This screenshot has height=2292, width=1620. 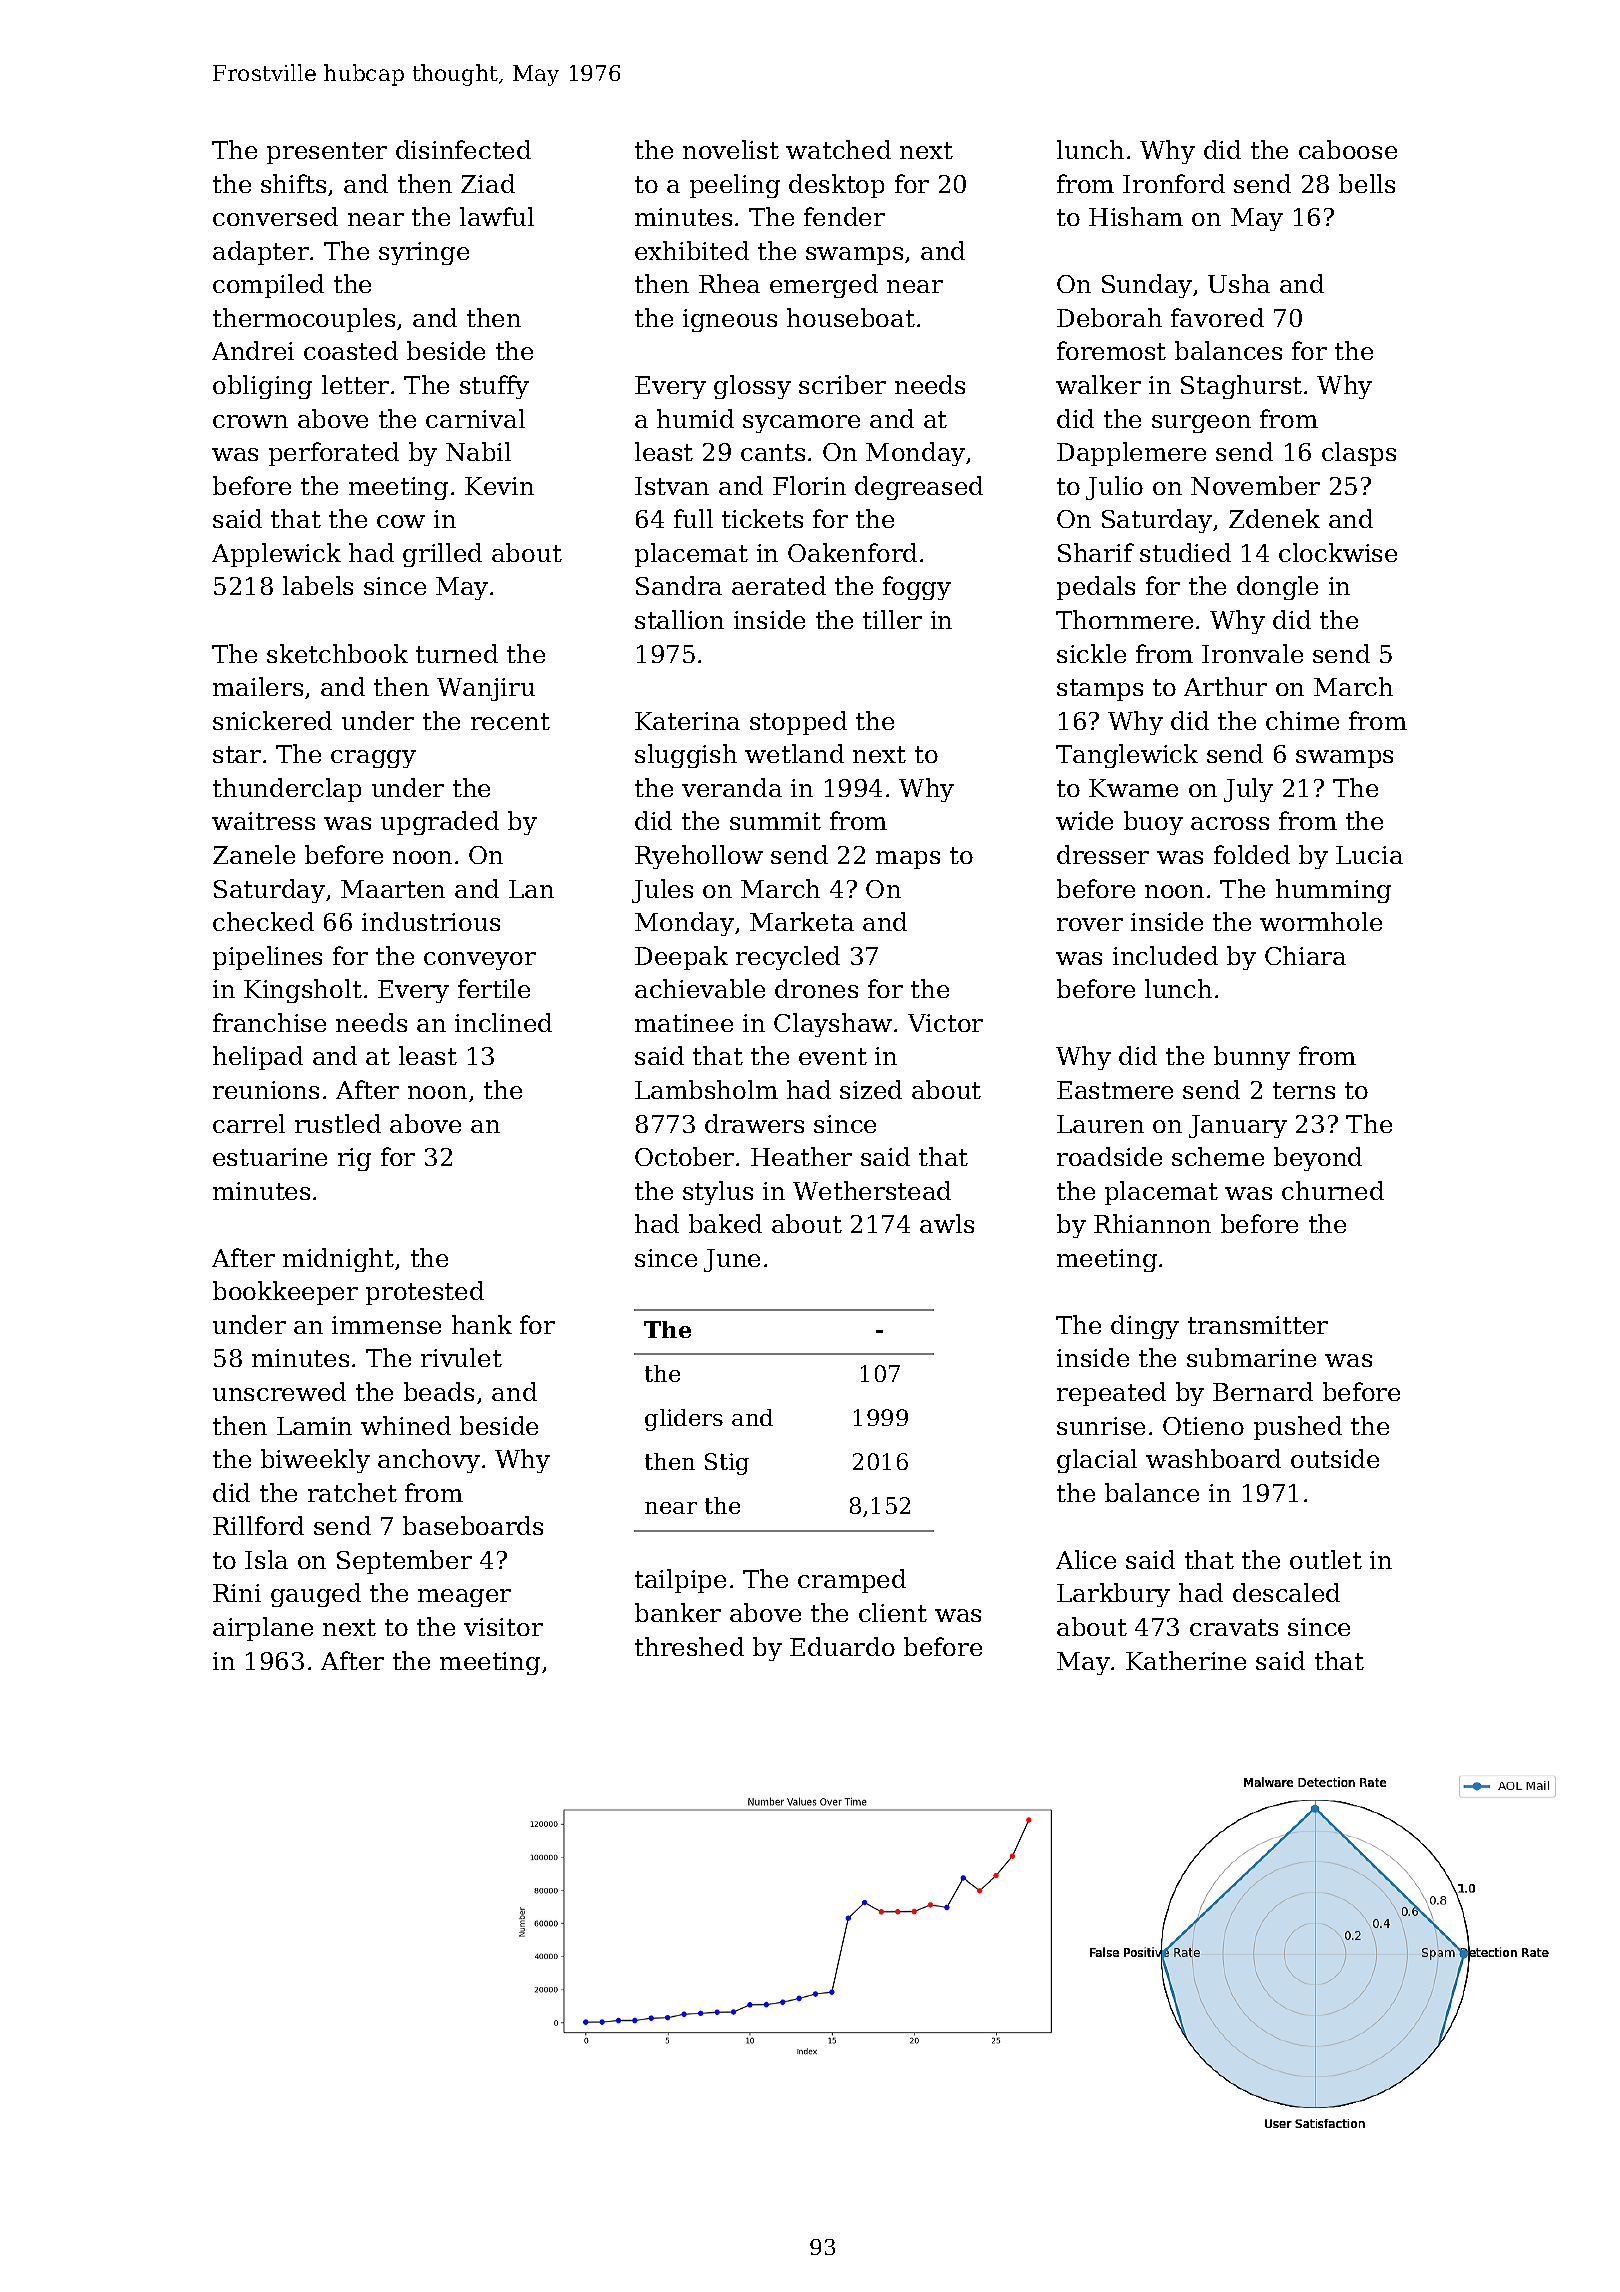 I want to click on presenter, so click(x=327, y=153).
